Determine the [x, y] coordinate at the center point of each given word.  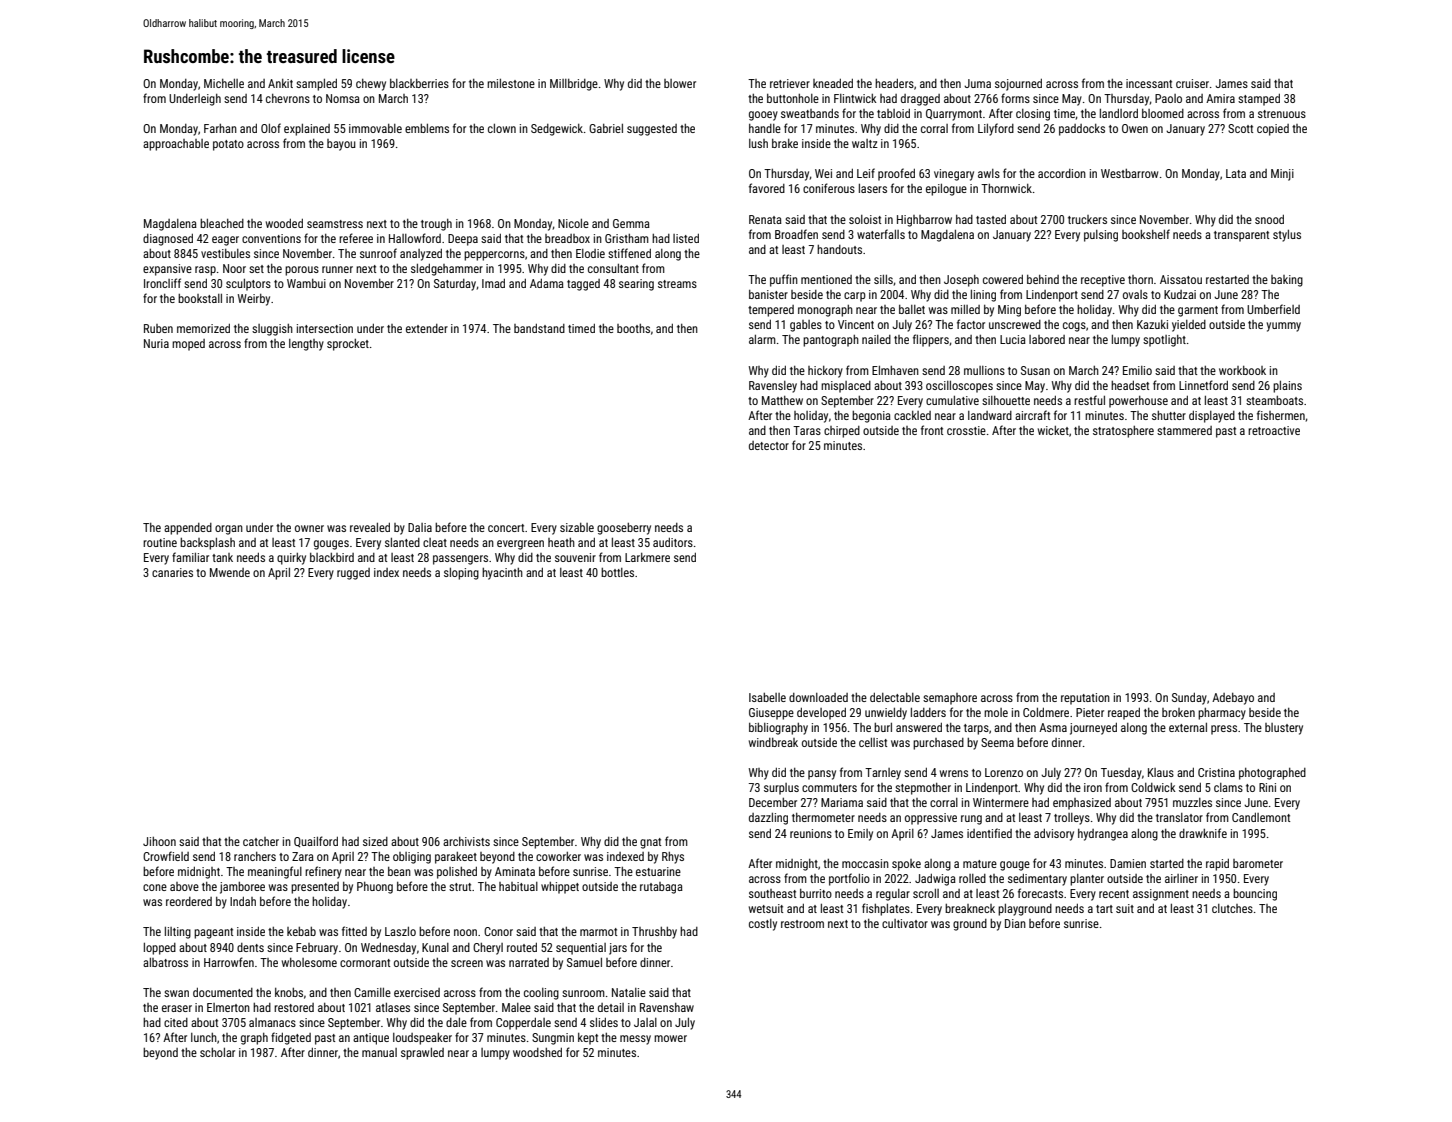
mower [670, 1038]
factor [971, 324]
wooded [284, 223]
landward [990, 415]
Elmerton [228, 1007]
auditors [673, 542]
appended [188, 529]
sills [883, 279]
